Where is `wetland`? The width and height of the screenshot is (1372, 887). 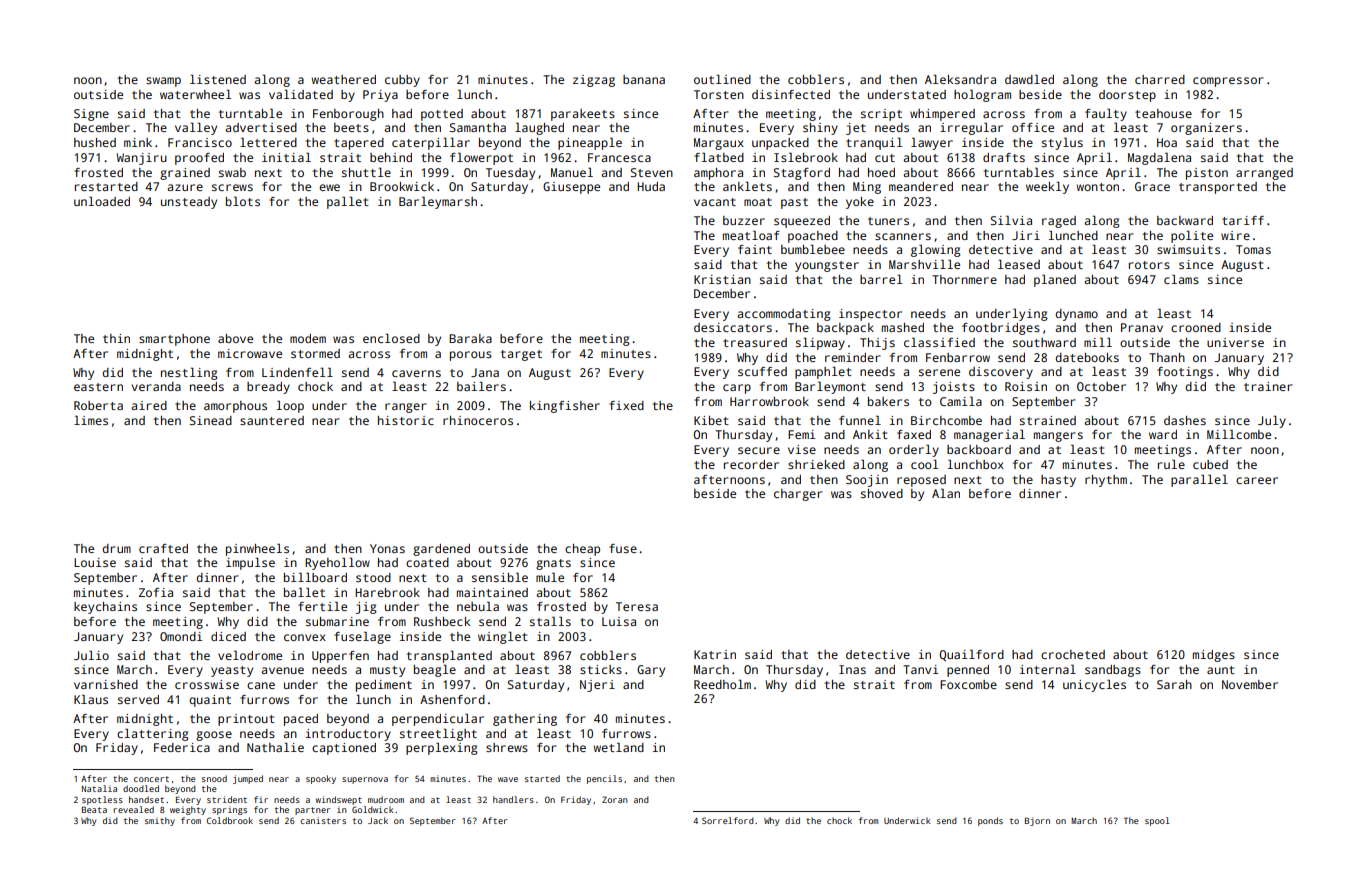 wetland is located at coordinates (618, 747).
